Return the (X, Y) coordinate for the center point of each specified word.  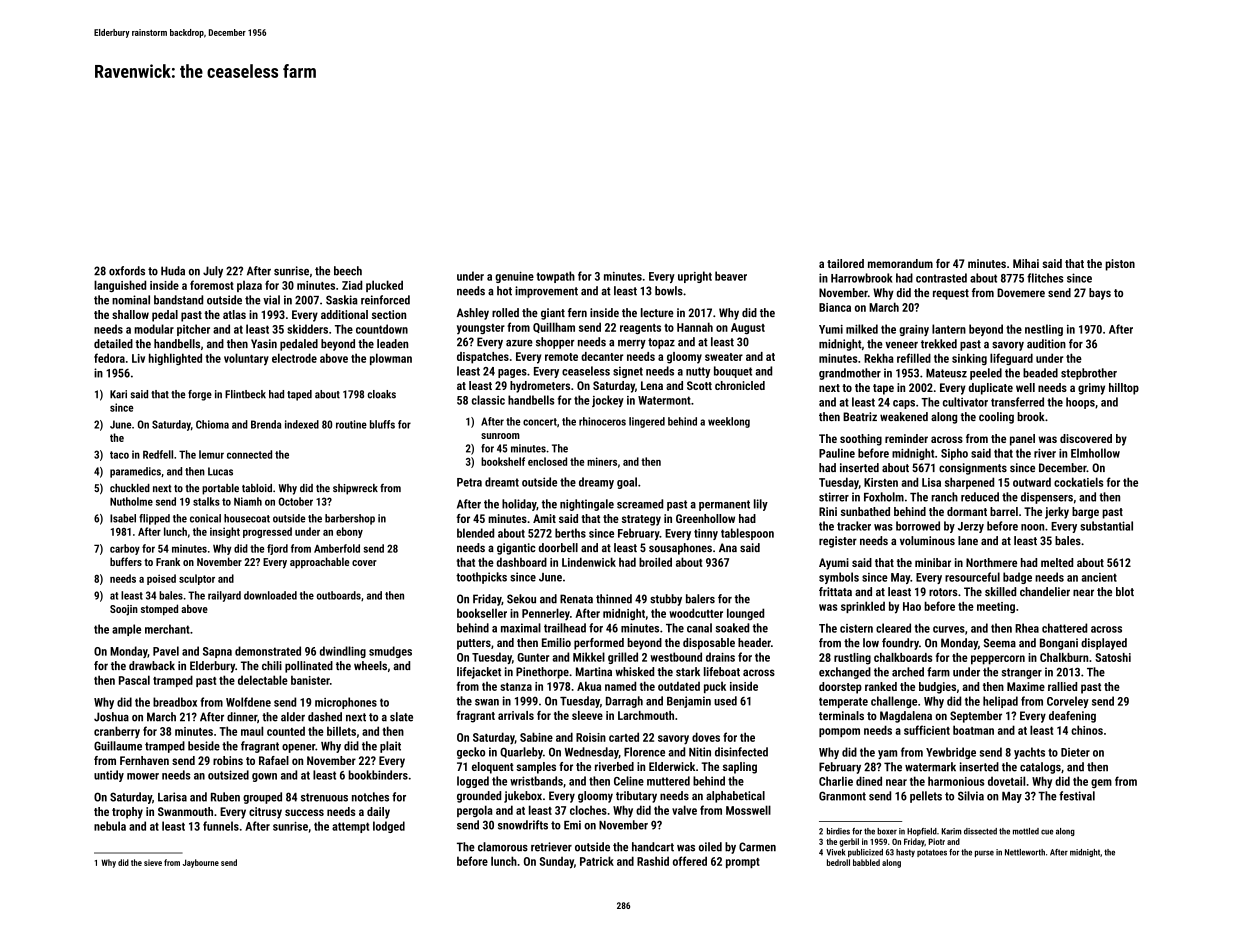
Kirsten (881, 482)
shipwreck (355, 489)
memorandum (900, 263)
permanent (724, 505)
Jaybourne (201, 863)
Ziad (352, 285)
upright (695, 277)
